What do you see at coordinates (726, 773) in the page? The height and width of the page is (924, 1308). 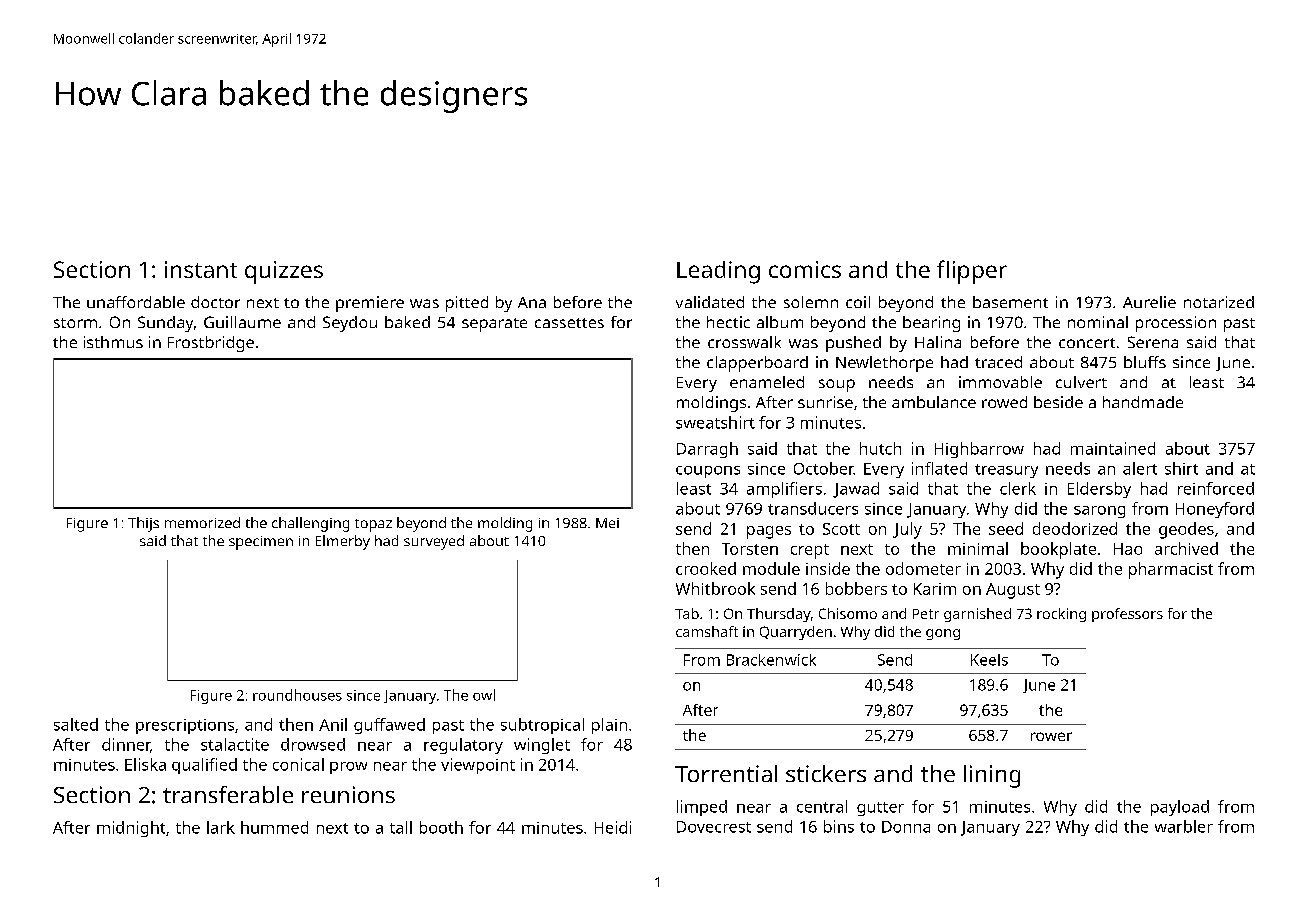 I see `Torrential` at bounding box center [726, 773].
